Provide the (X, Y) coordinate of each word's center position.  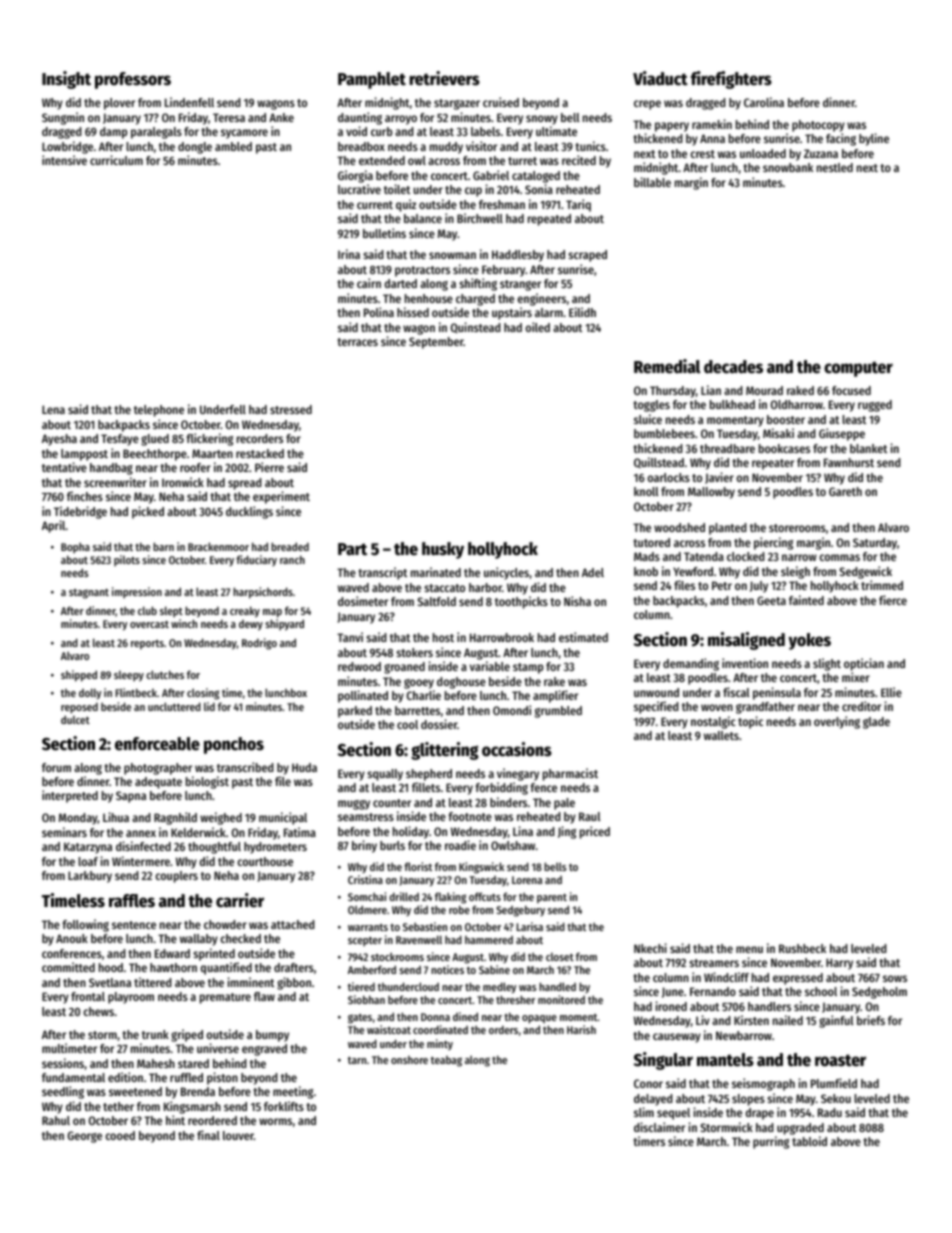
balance (423, 218)
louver (238, 1135)
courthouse (265, 861)
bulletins (384, 233)
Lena (53, 409)
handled (557, 986)
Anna (712, 138)
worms (275, 1121)
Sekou (836, 1098)
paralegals (156, 133)
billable (652, 182)
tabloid (809, 1141)
